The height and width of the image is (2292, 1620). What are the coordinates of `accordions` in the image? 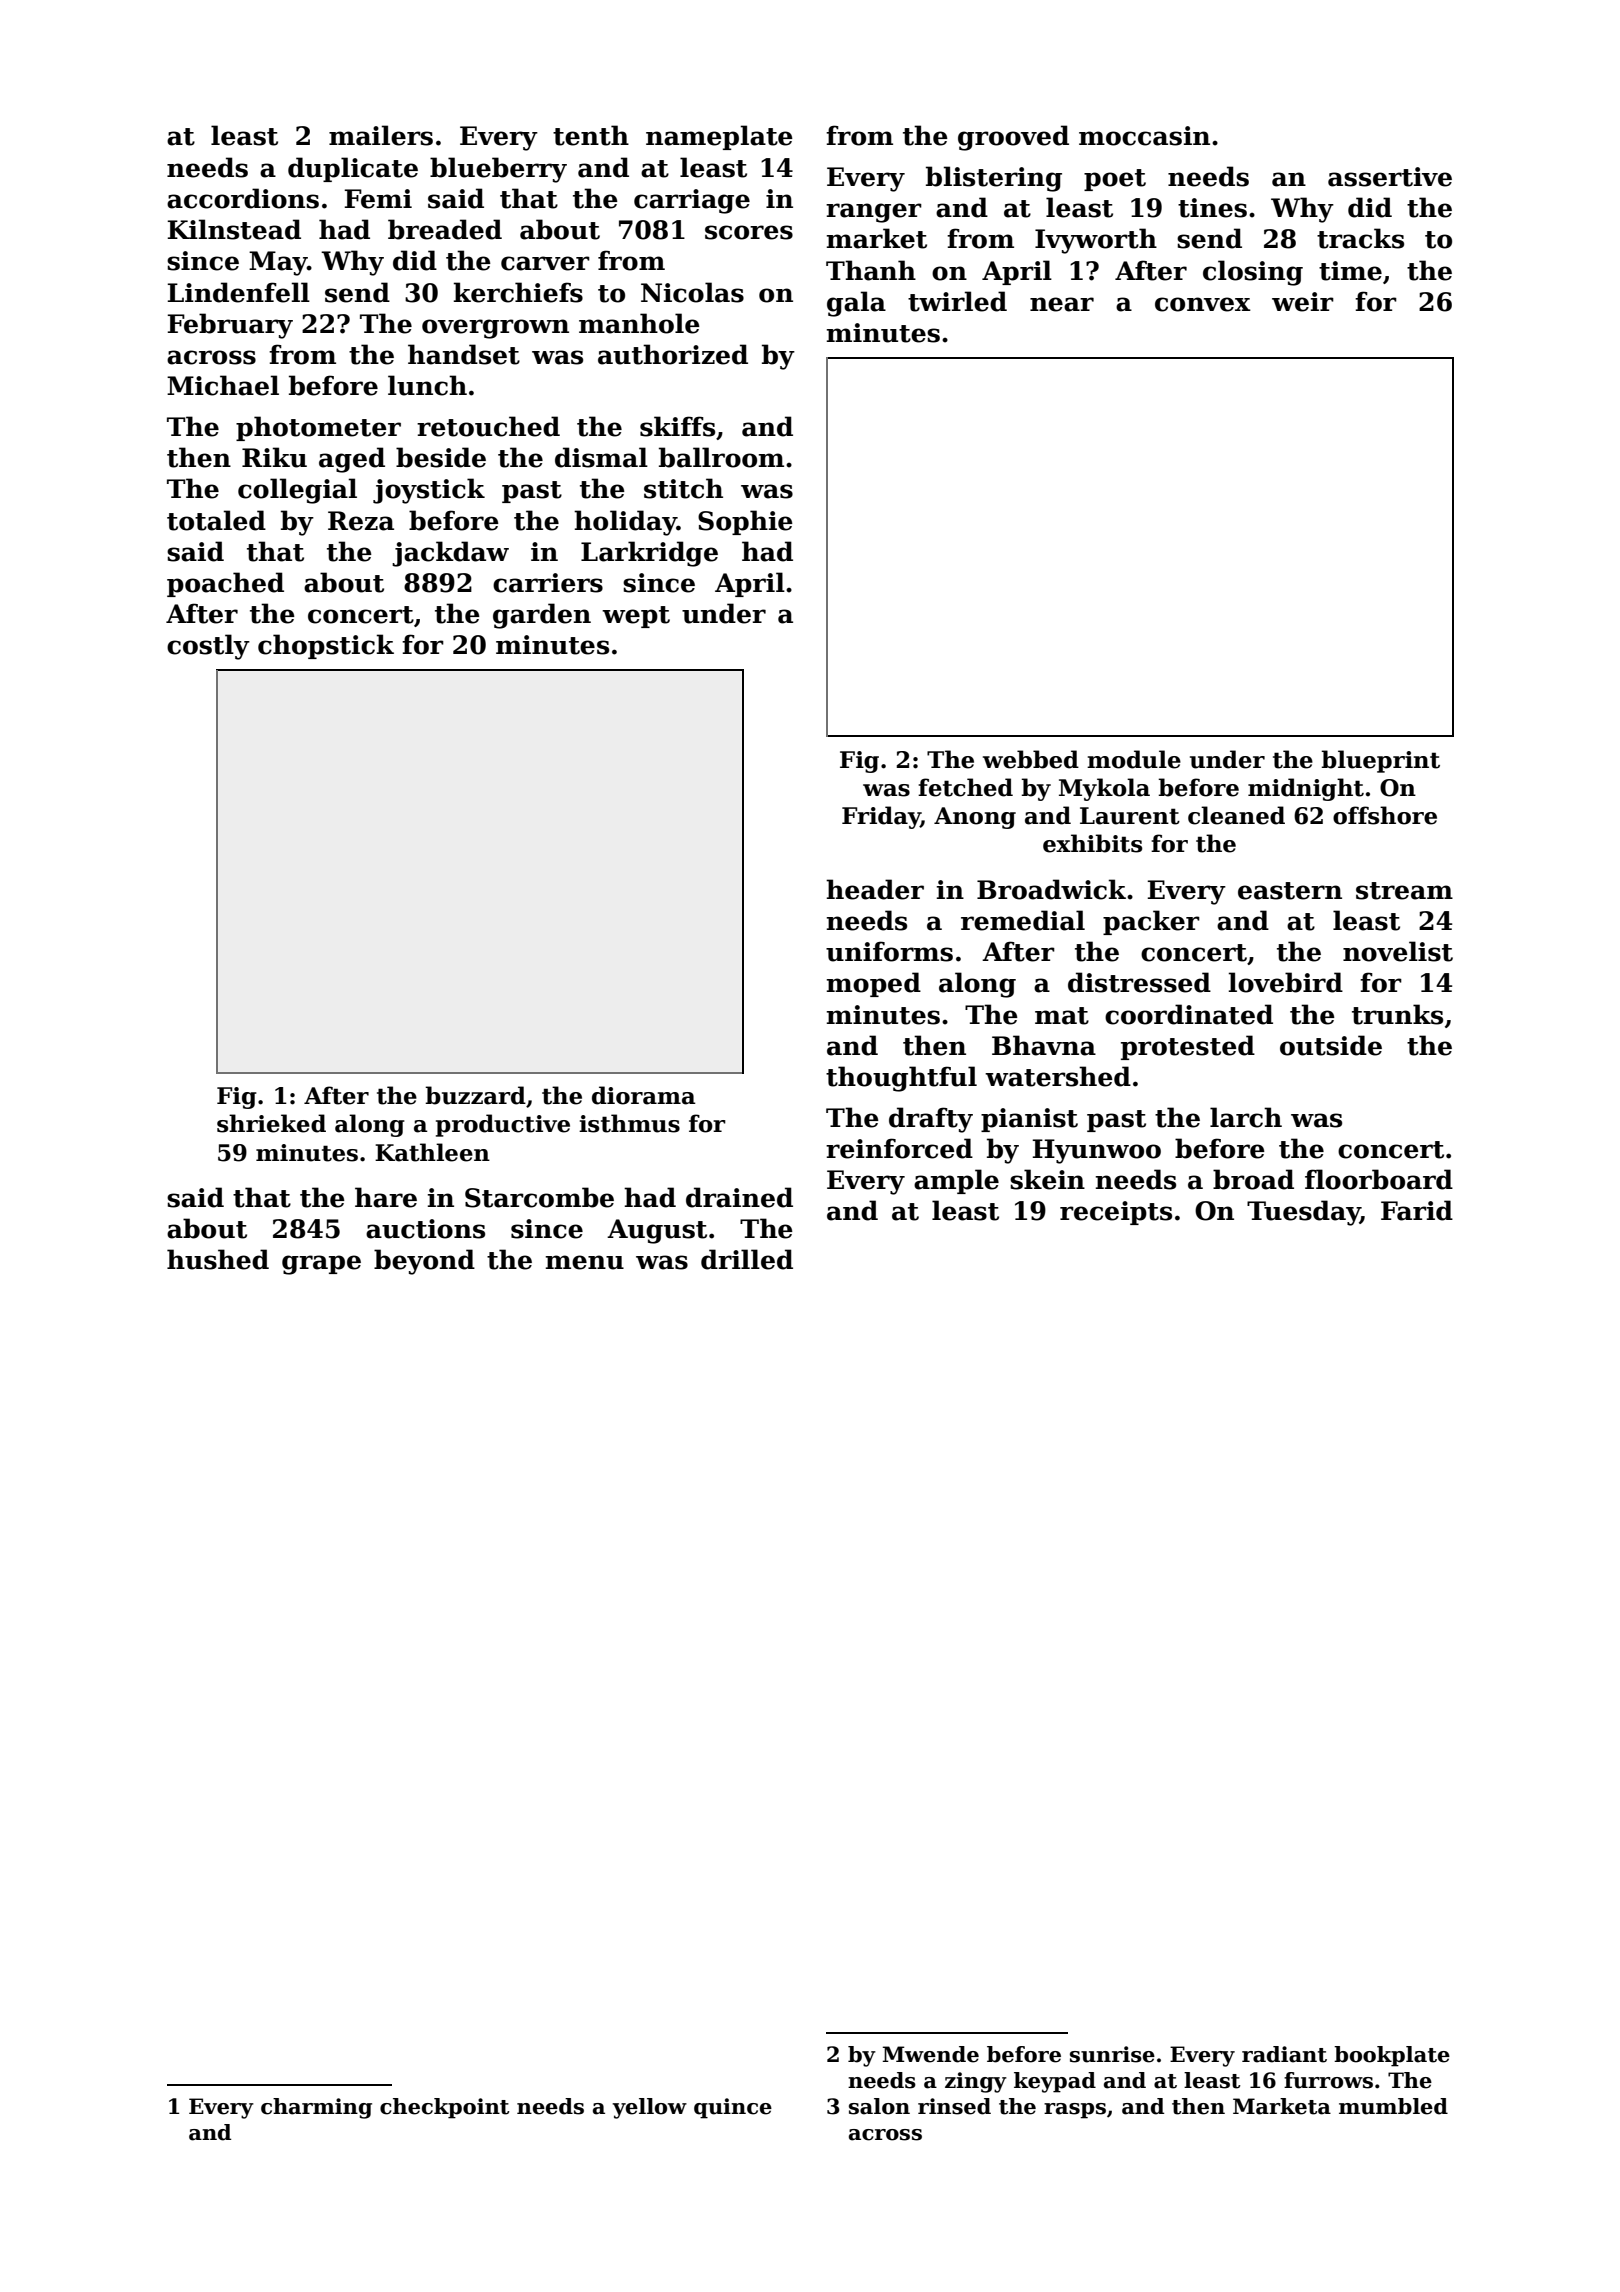 It's located at (243, 198).
